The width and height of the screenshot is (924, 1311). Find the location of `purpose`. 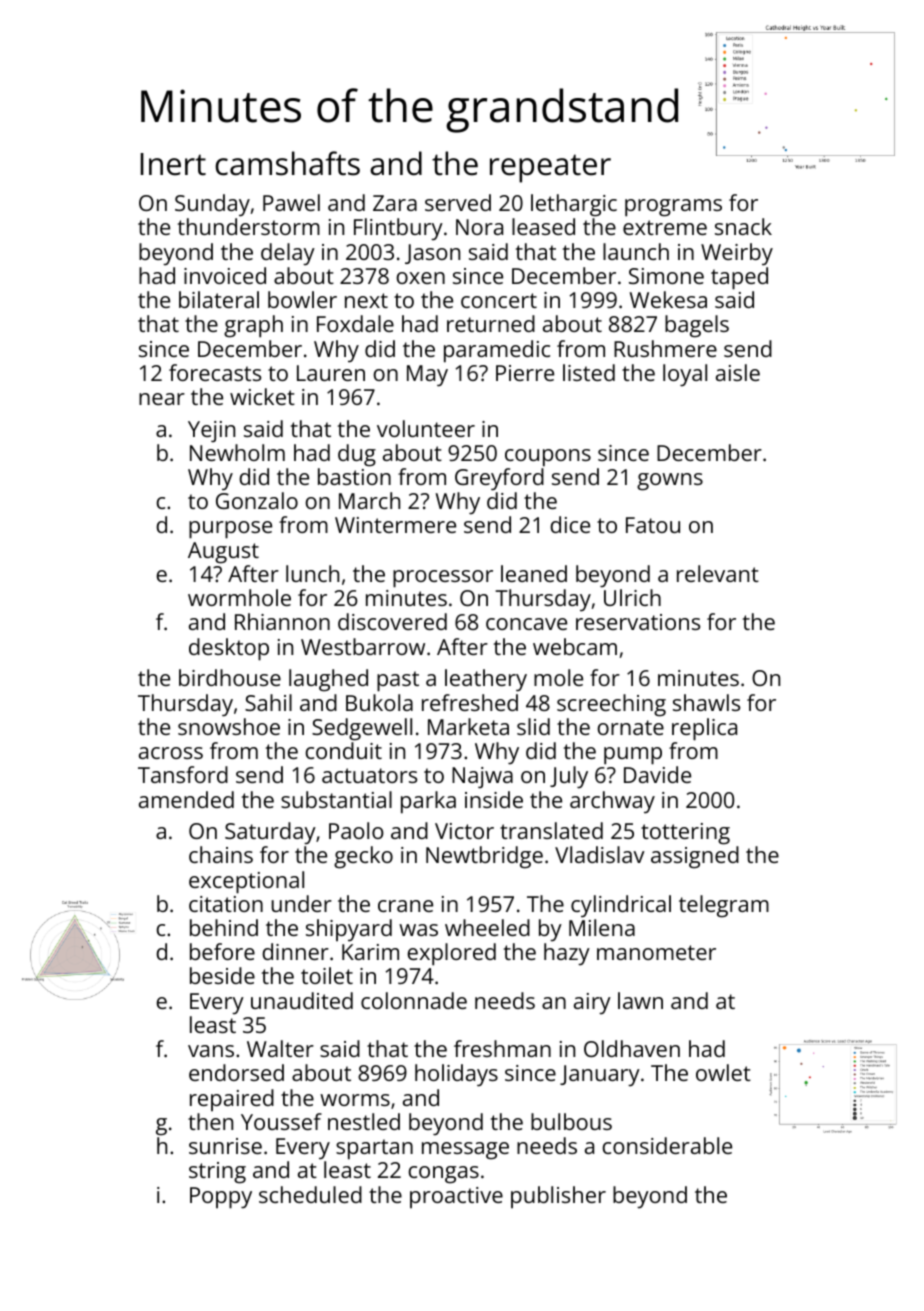

purpose is located at coordinates (230, 530).
